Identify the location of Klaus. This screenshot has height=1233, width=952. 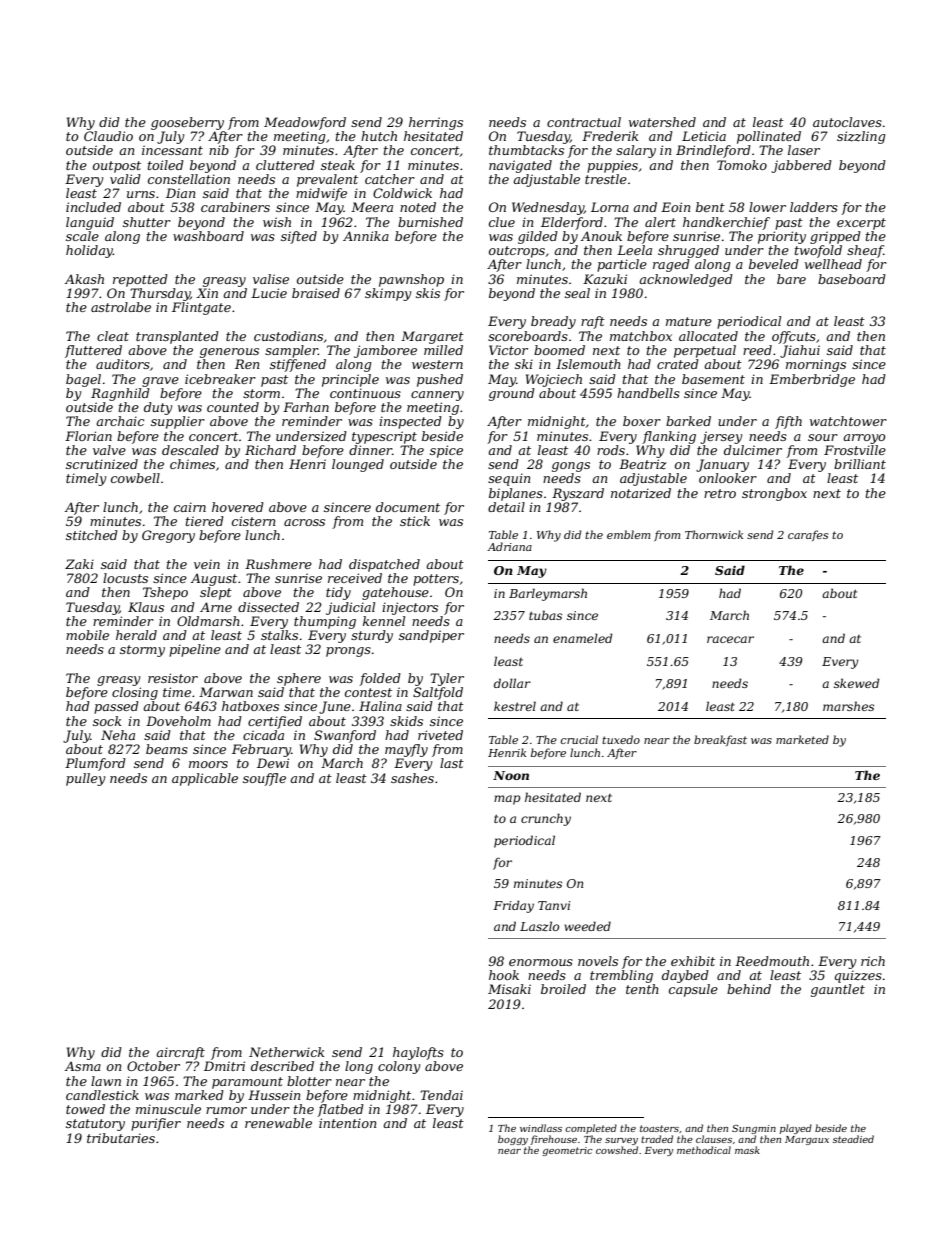
(146, 607).
